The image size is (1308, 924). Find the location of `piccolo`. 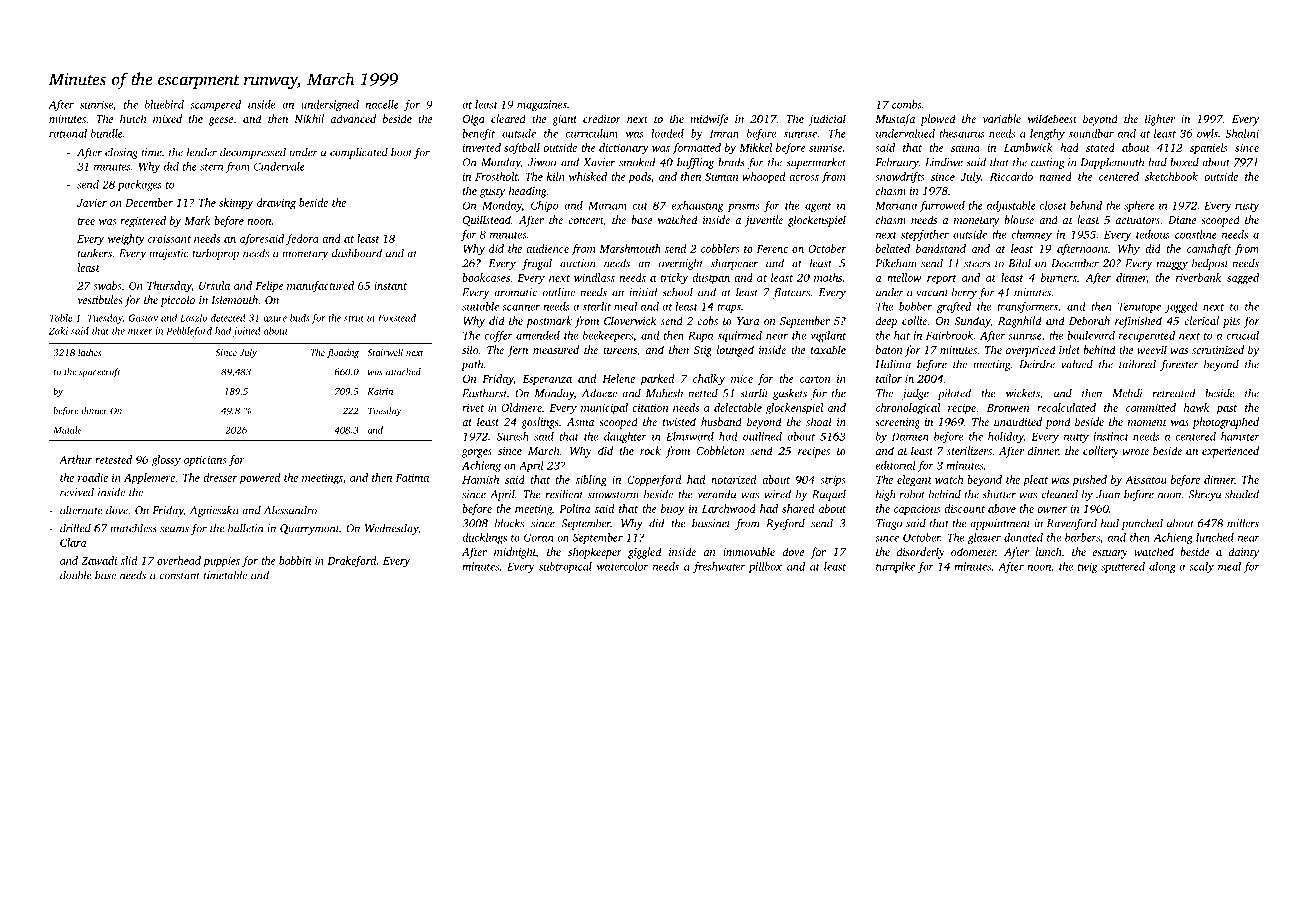

piccolo is located at coordinates (177, 301).
